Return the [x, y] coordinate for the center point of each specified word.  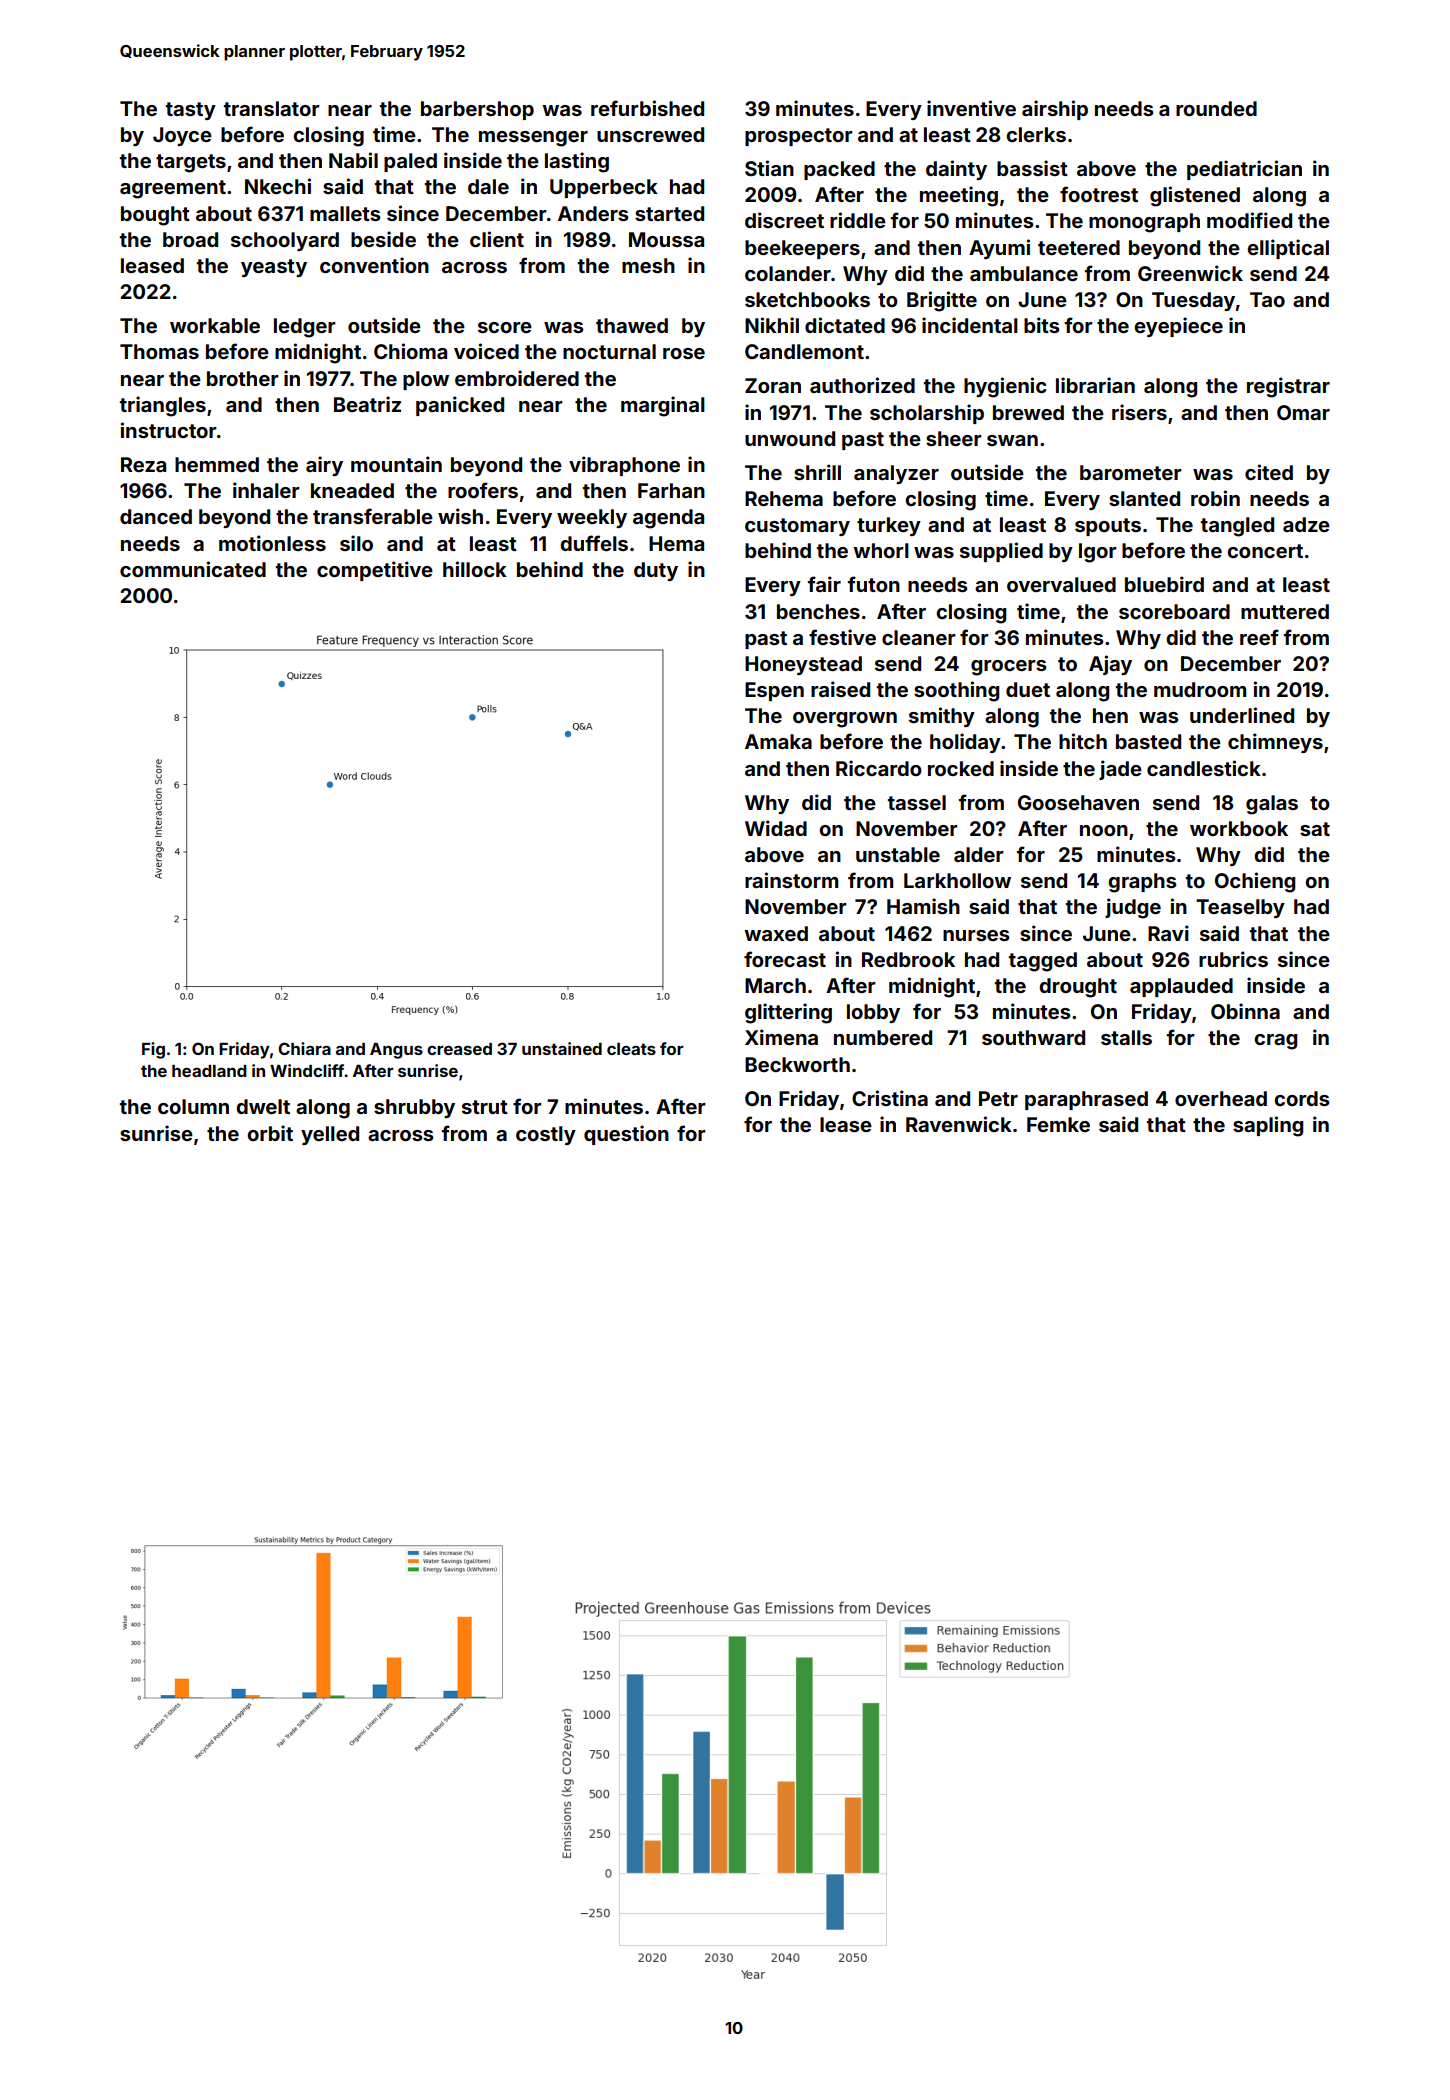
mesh [648, 265]
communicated [193, 569]
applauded [1181, 987]
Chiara [304, 1048]
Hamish [923, 906]
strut [485, 1107]
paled [410, 162]
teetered [1079, 247]
